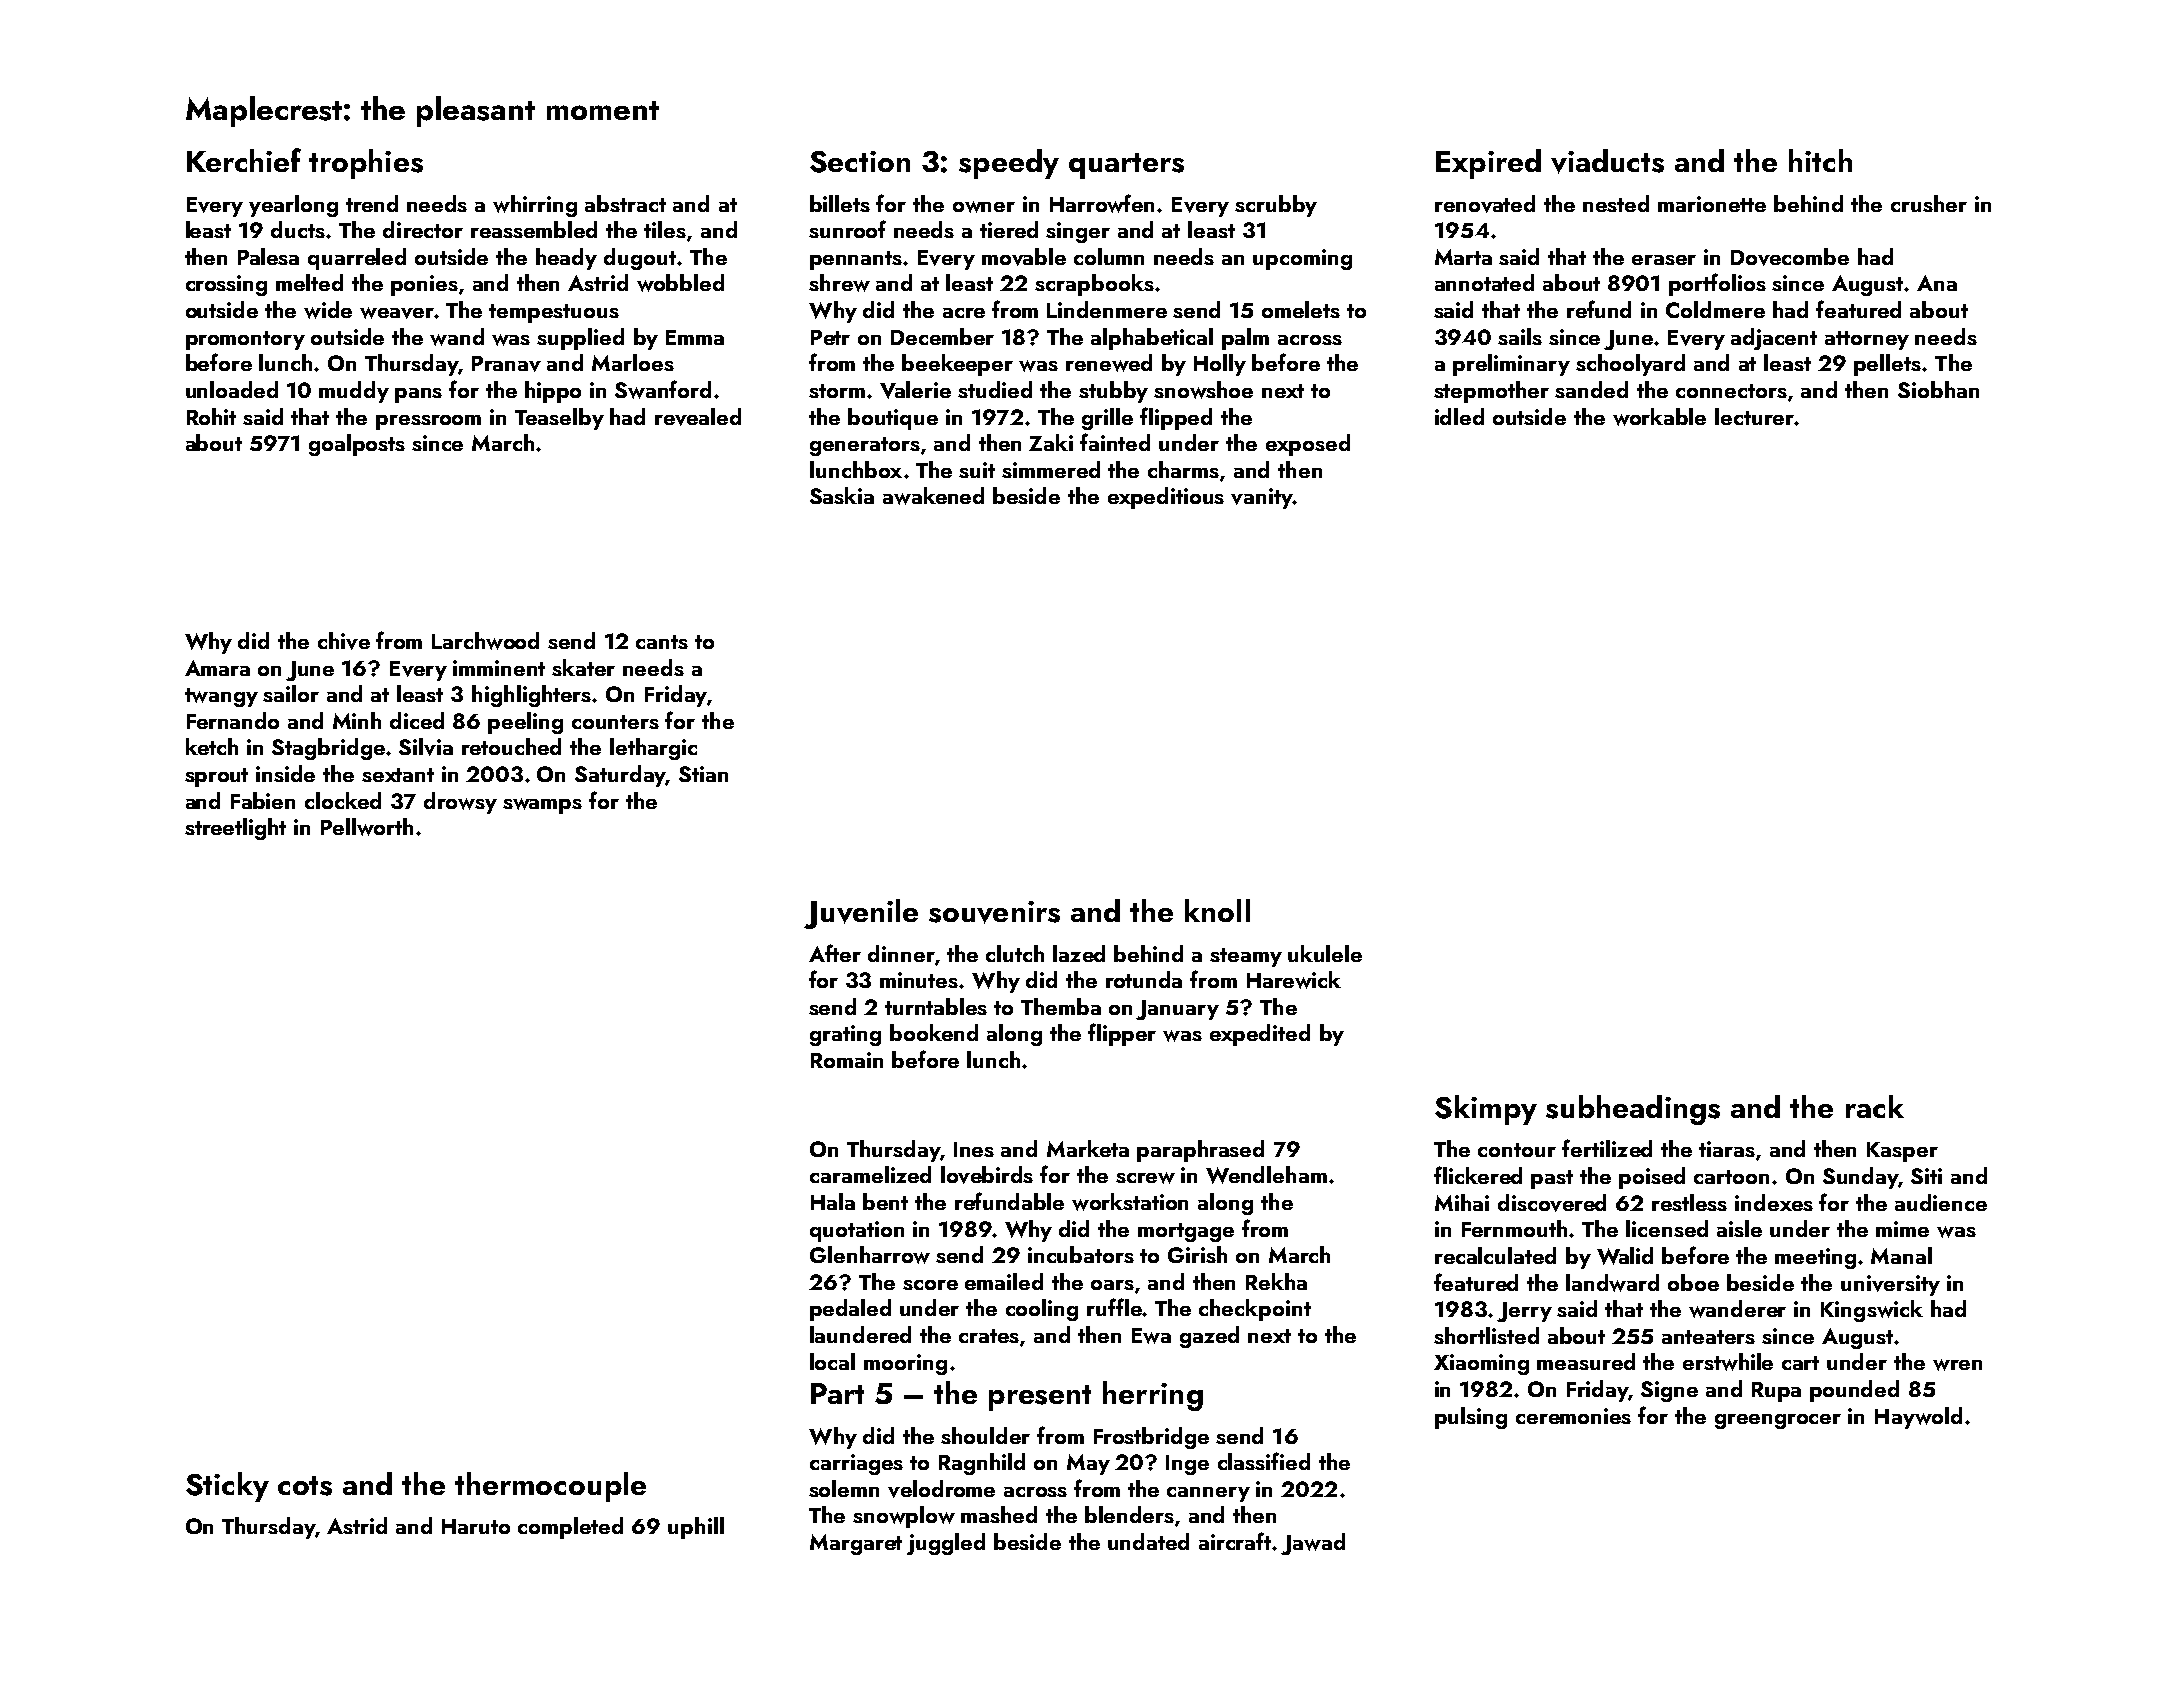 This screenshot has width=2178, height=1683. I want to click on aircraft, so click(1235, 1541).
